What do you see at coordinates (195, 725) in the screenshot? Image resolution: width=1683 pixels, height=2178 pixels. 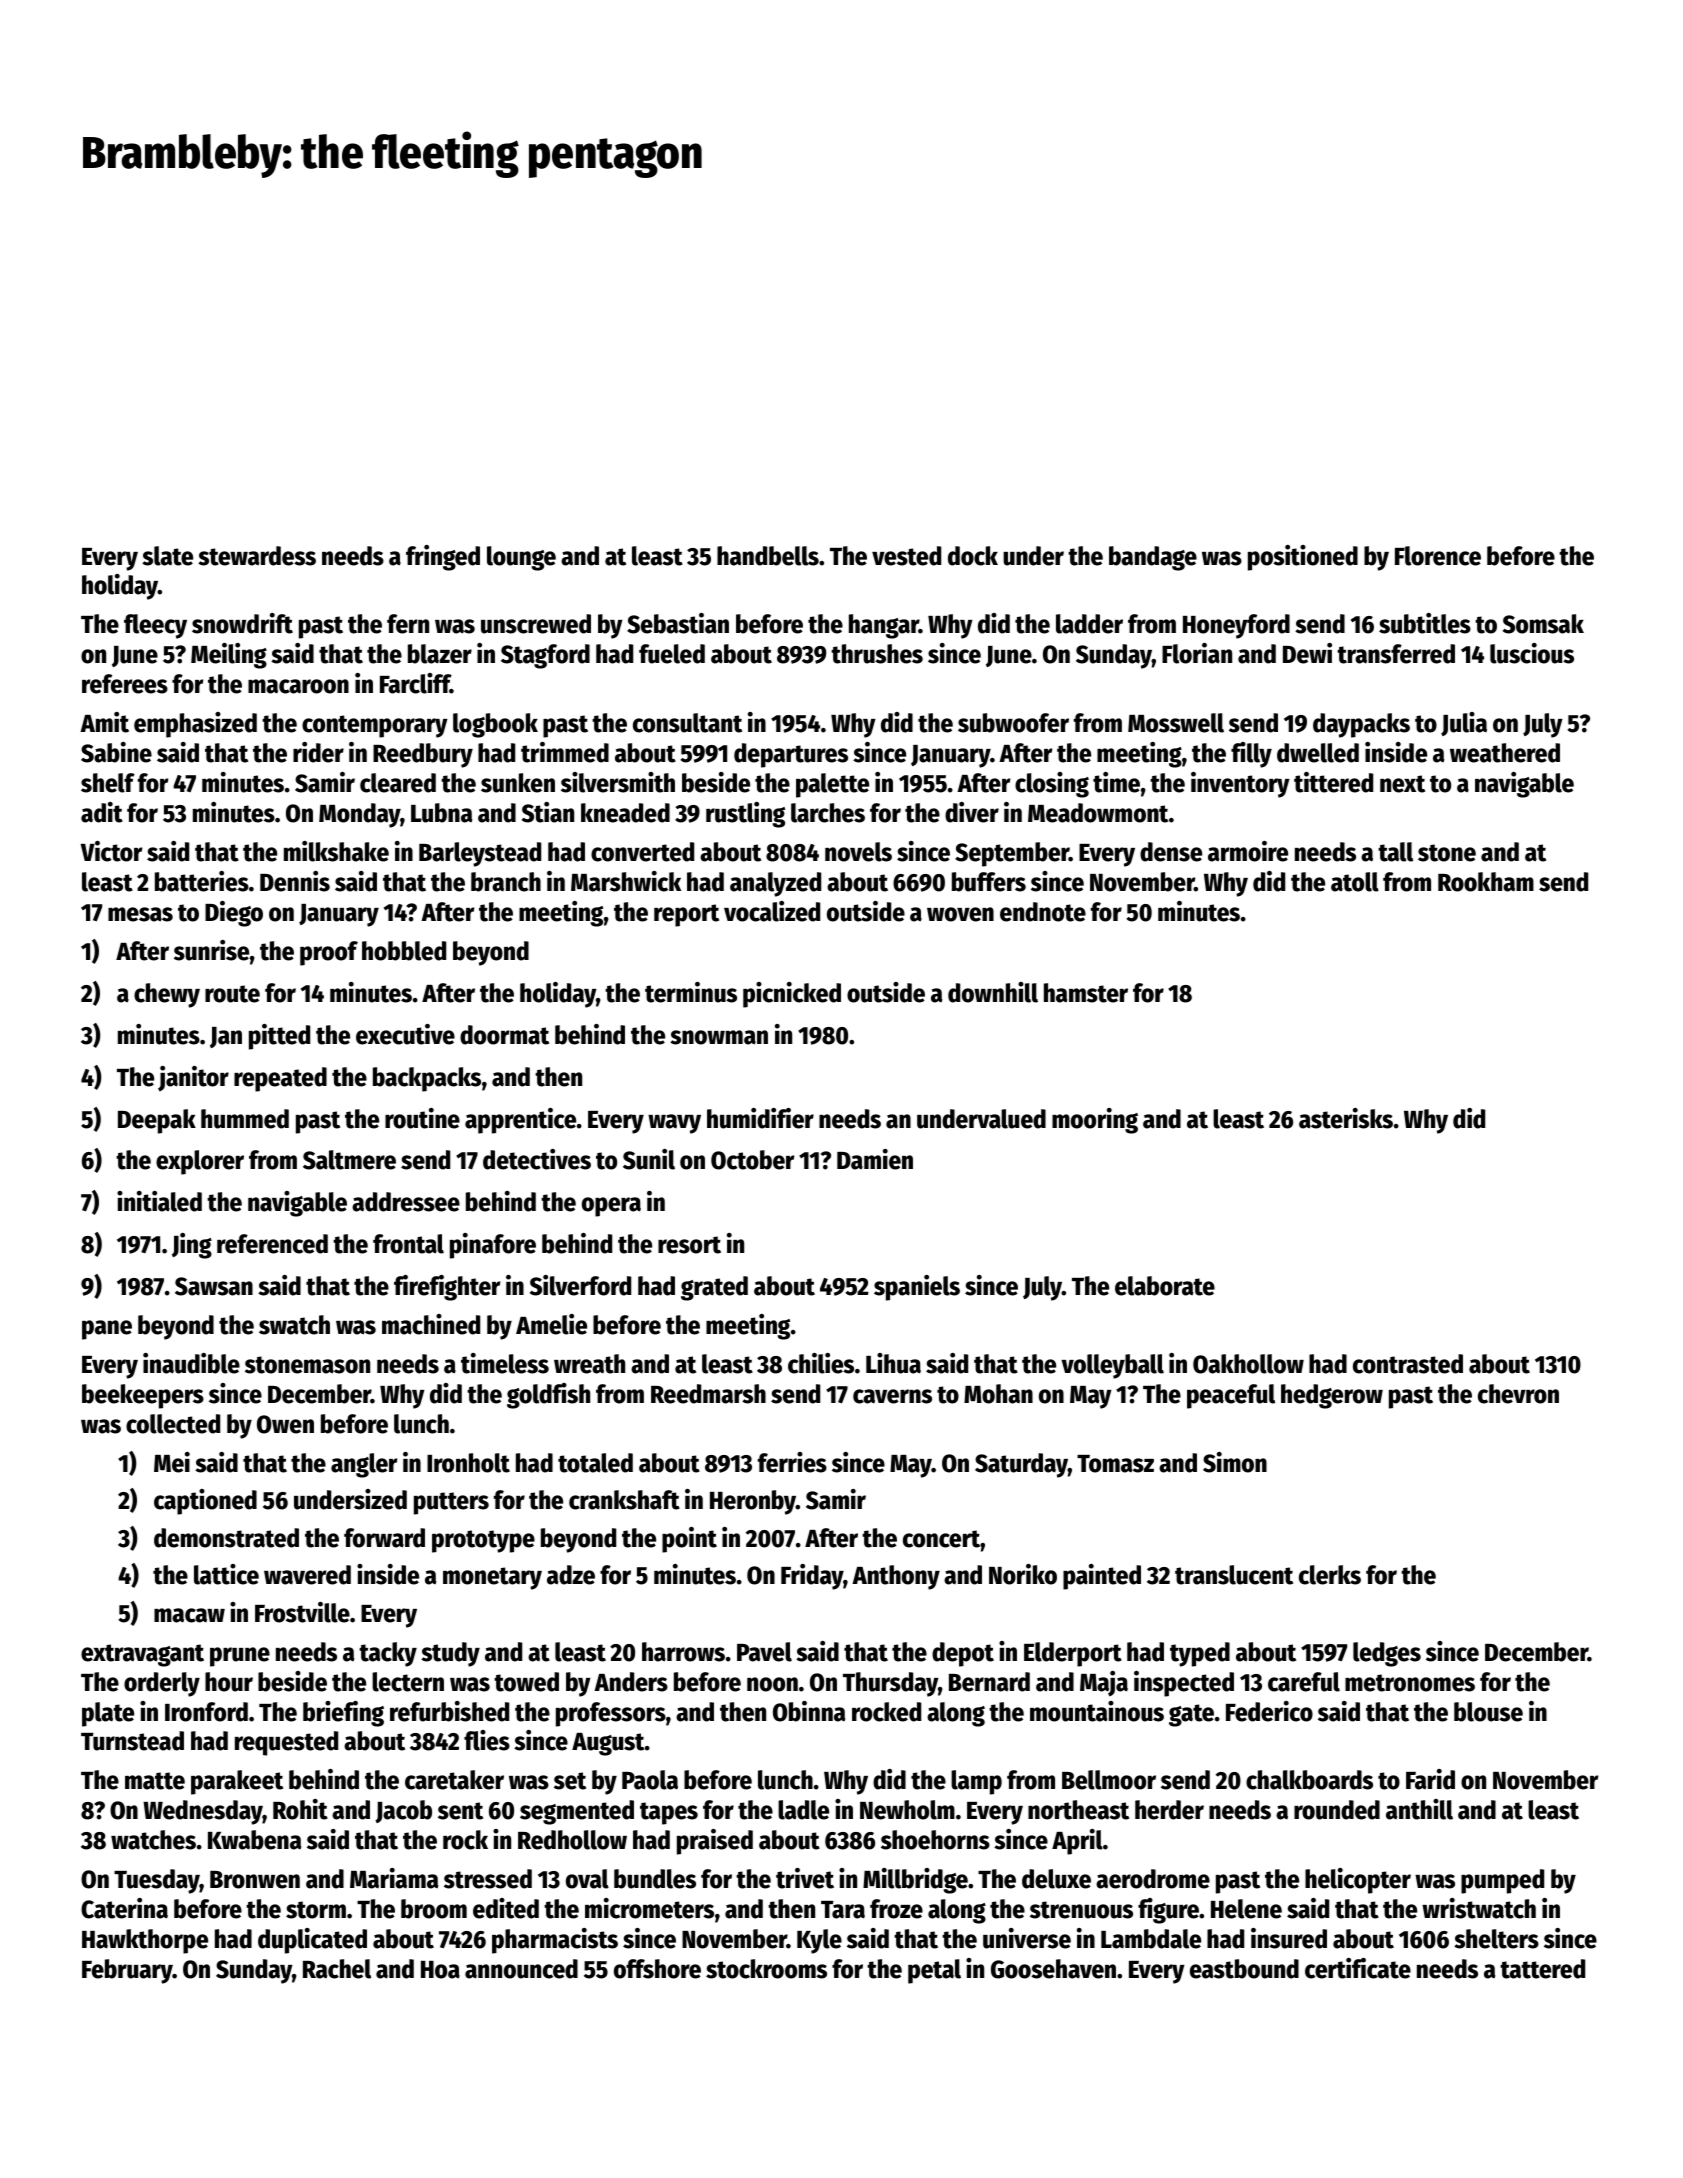 I see `emphasized` at bounding box center [195, 725].
